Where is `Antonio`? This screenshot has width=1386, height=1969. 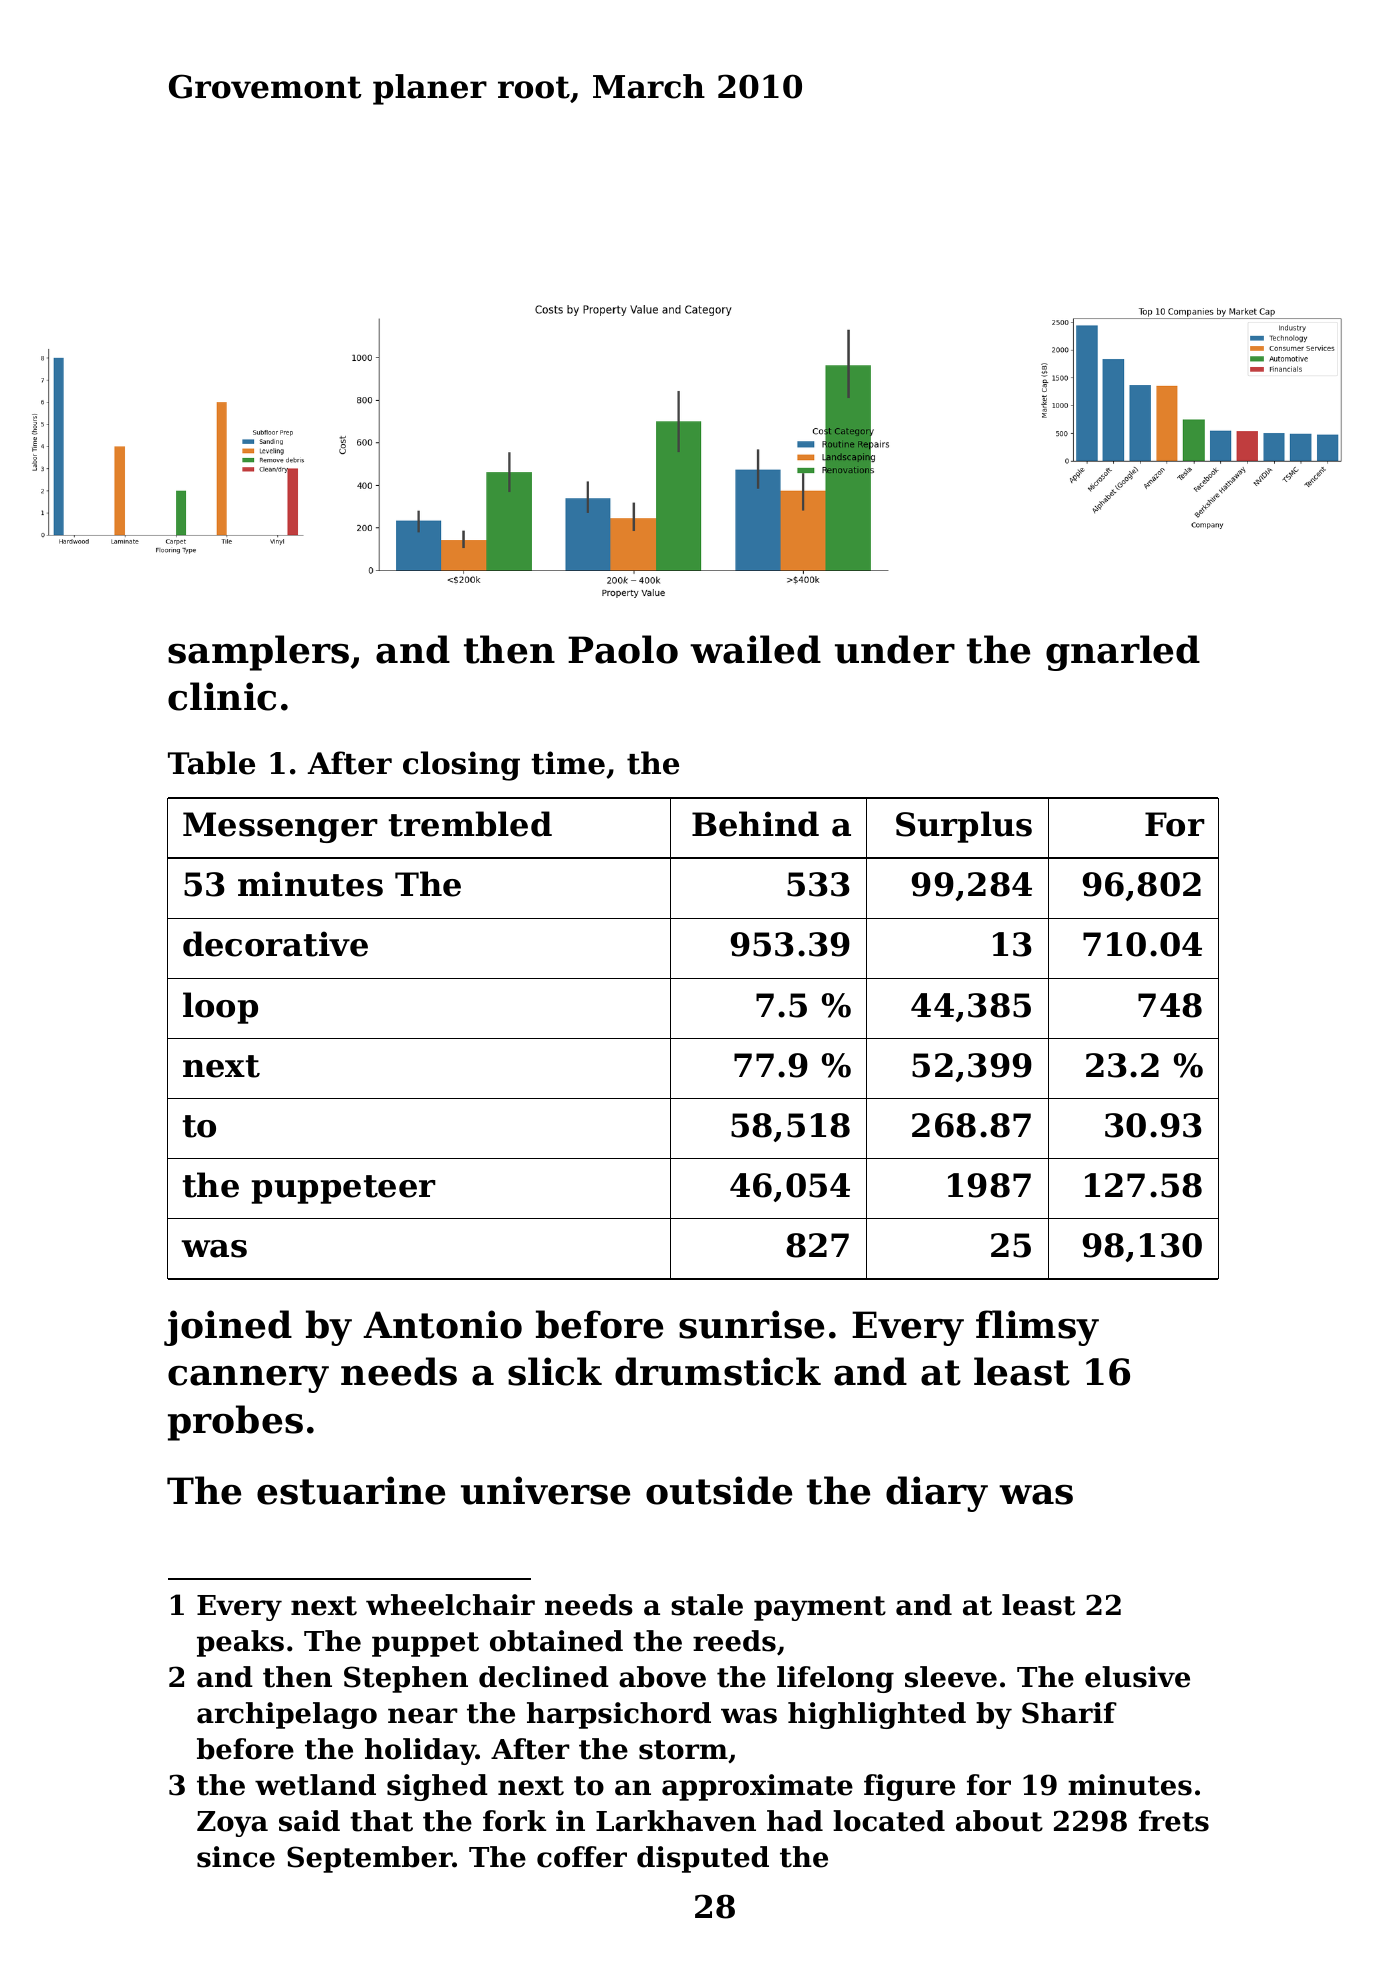 Antonio is located at coordinates (442, 1324).
